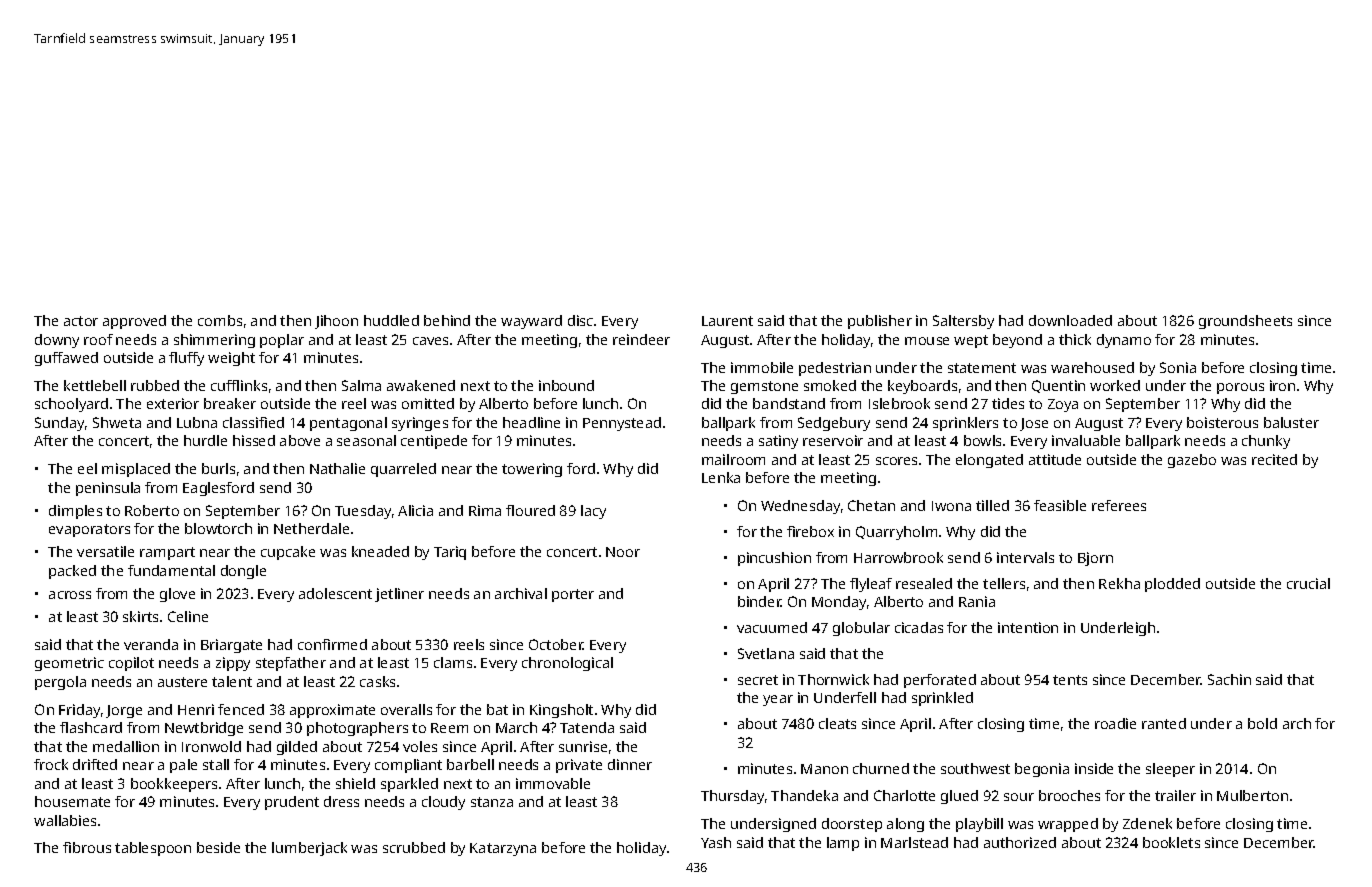  I want to click on recited, so click(1274, 459).
